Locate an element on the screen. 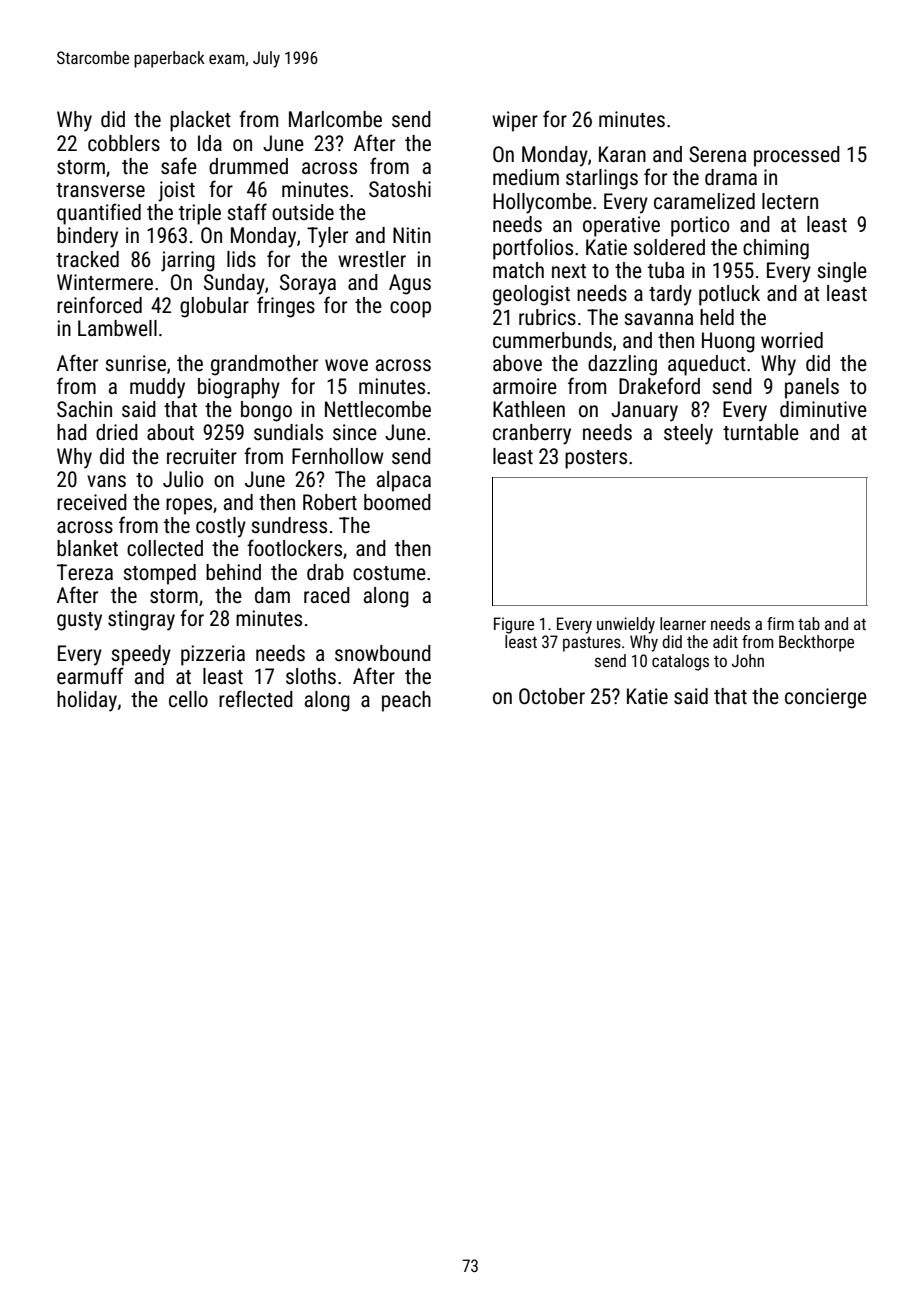 This screenshot has width=924, height=1311. processed is located at coordinates (797, 156).
